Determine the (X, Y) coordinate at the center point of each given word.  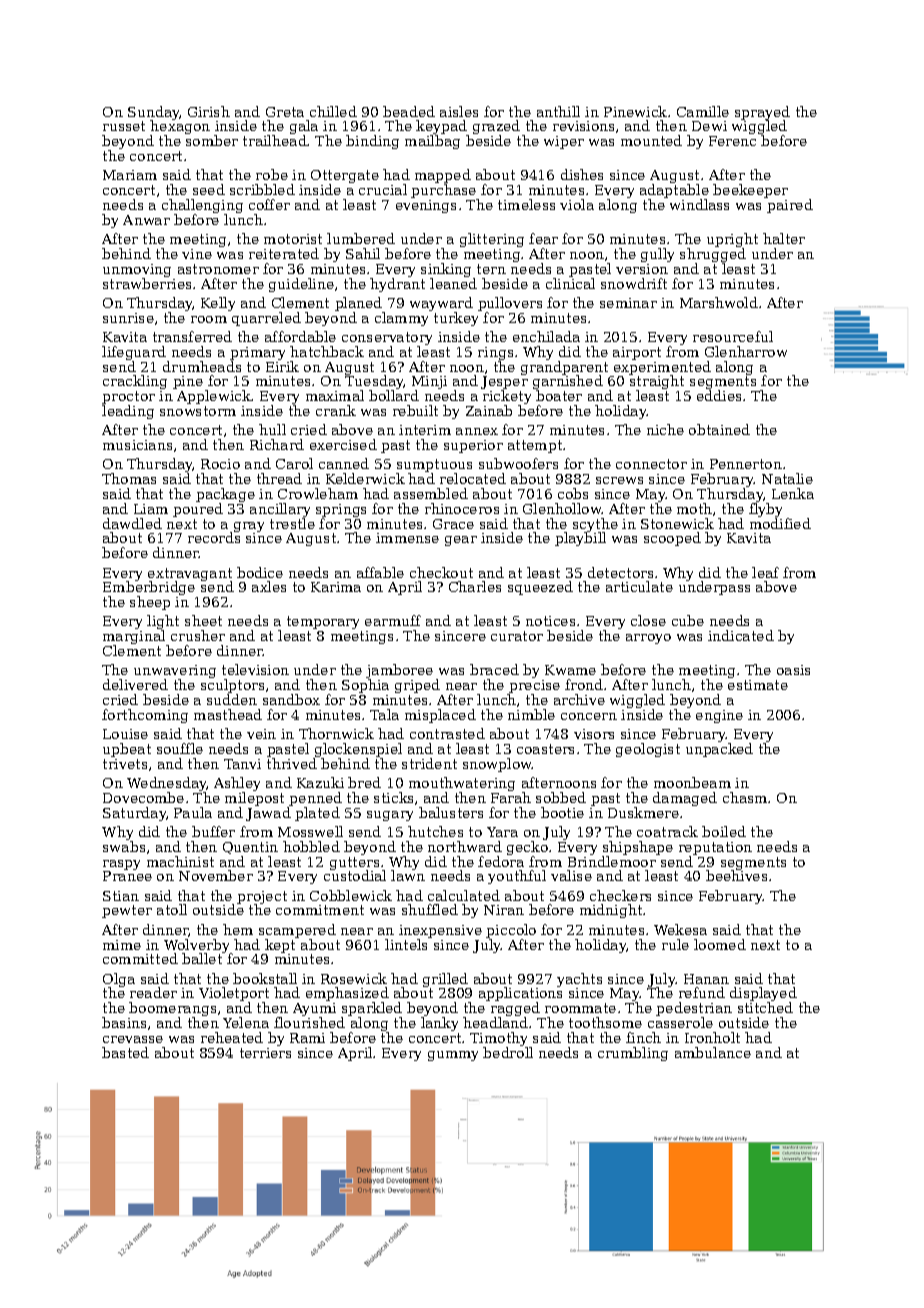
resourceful (733, 336)
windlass (699, 204)
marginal (134, 637)
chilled (333, 111)
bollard (394, 395)
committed (140, 958)
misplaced (440, 716)
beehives (736, 876)
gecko (527, 848)
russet (124, 126)
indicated (741, 635)
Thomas (129, 478)
